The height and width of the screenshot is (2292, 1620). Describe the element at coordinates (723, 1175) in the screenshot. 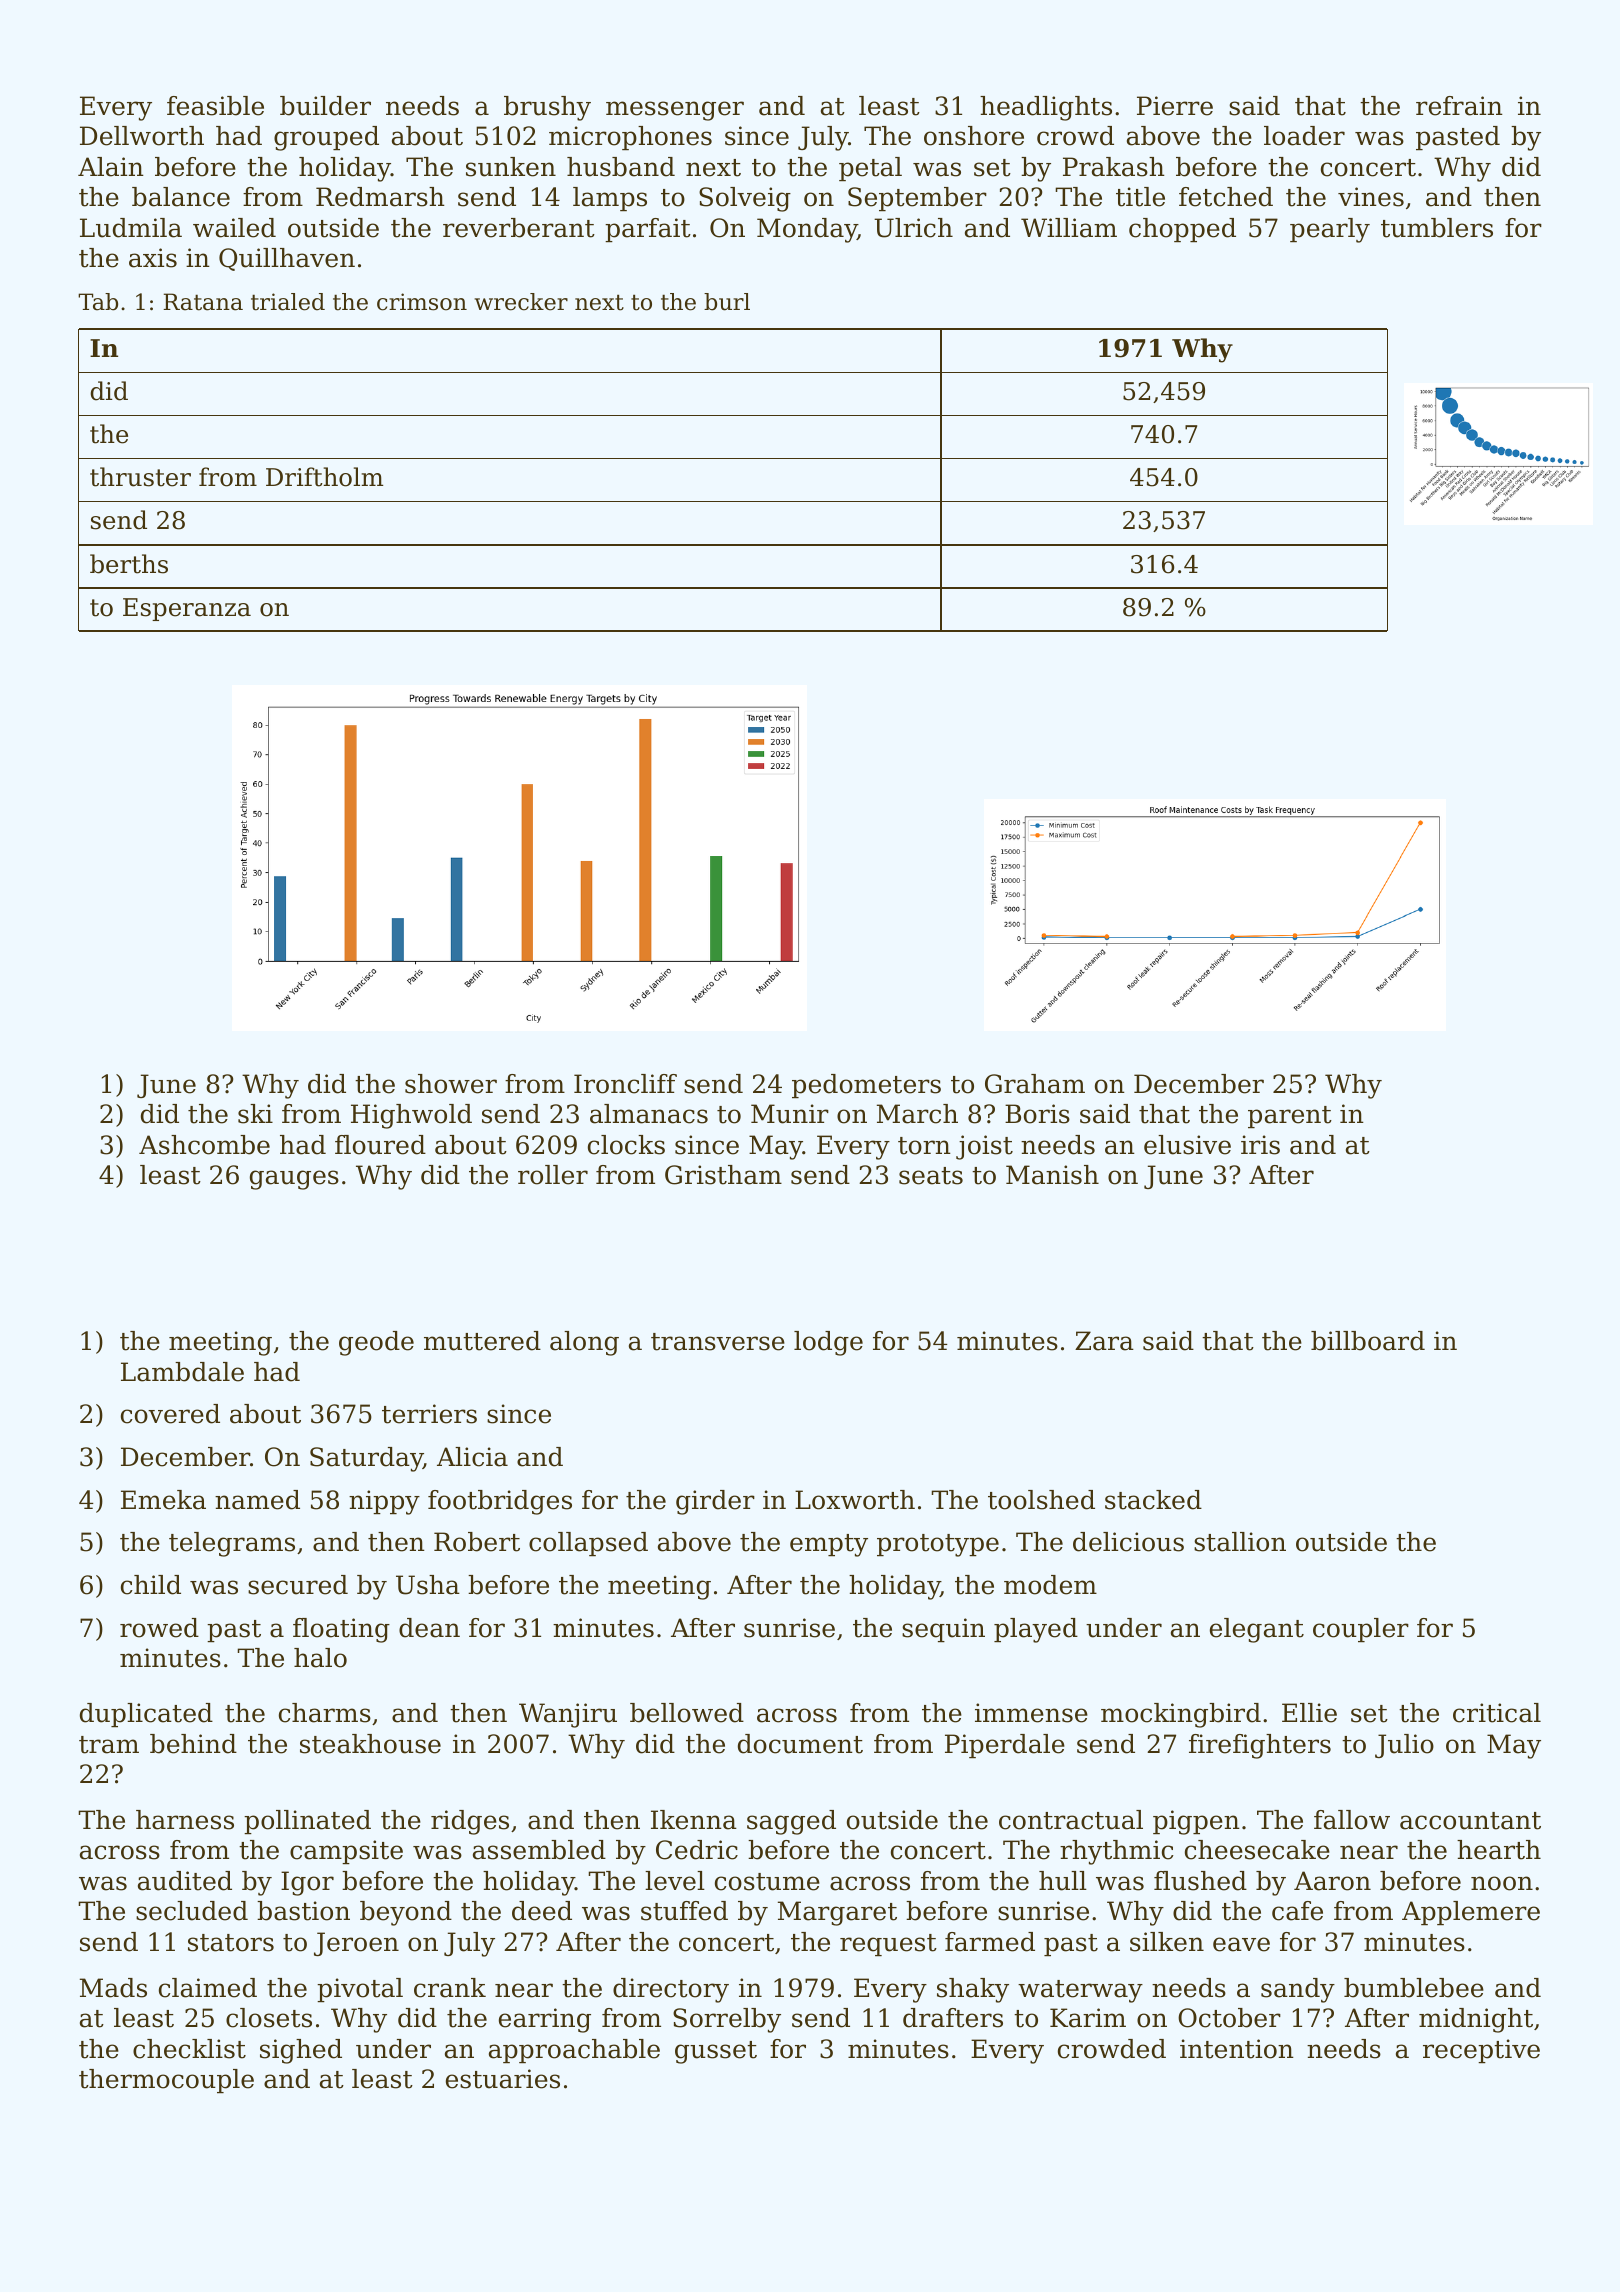

I see `Gristham` at that location.
